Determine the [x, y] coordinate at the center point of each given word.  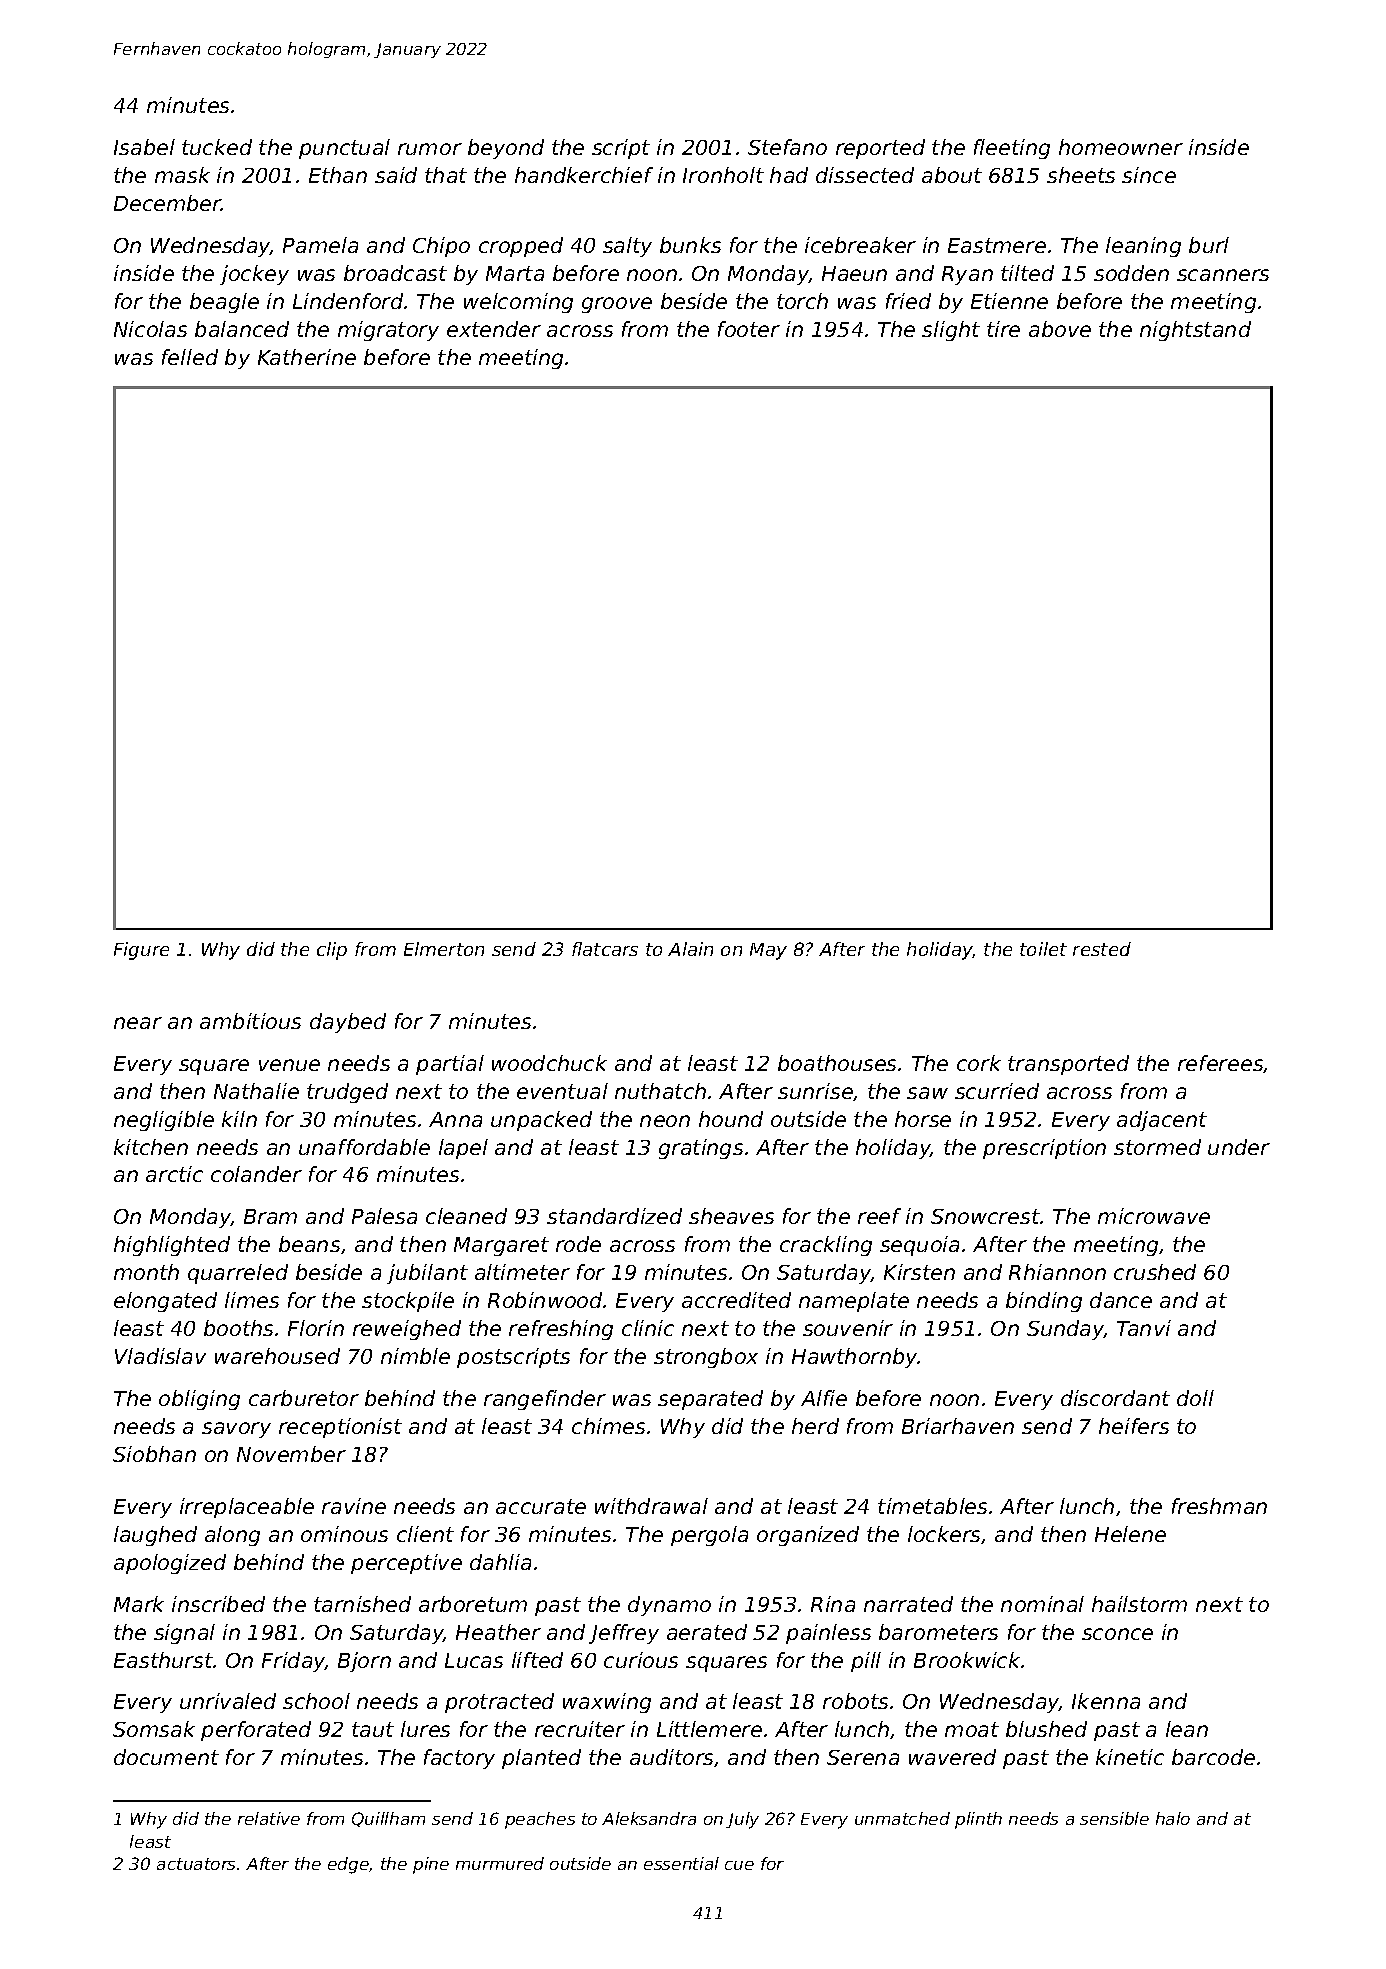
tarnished [362, 1604]
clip [332, 951]
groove [617, 305]
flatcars [605, 949]
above [1060, 329]
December [168, 203]
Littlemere [709, 1729]
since [1149, 175]
